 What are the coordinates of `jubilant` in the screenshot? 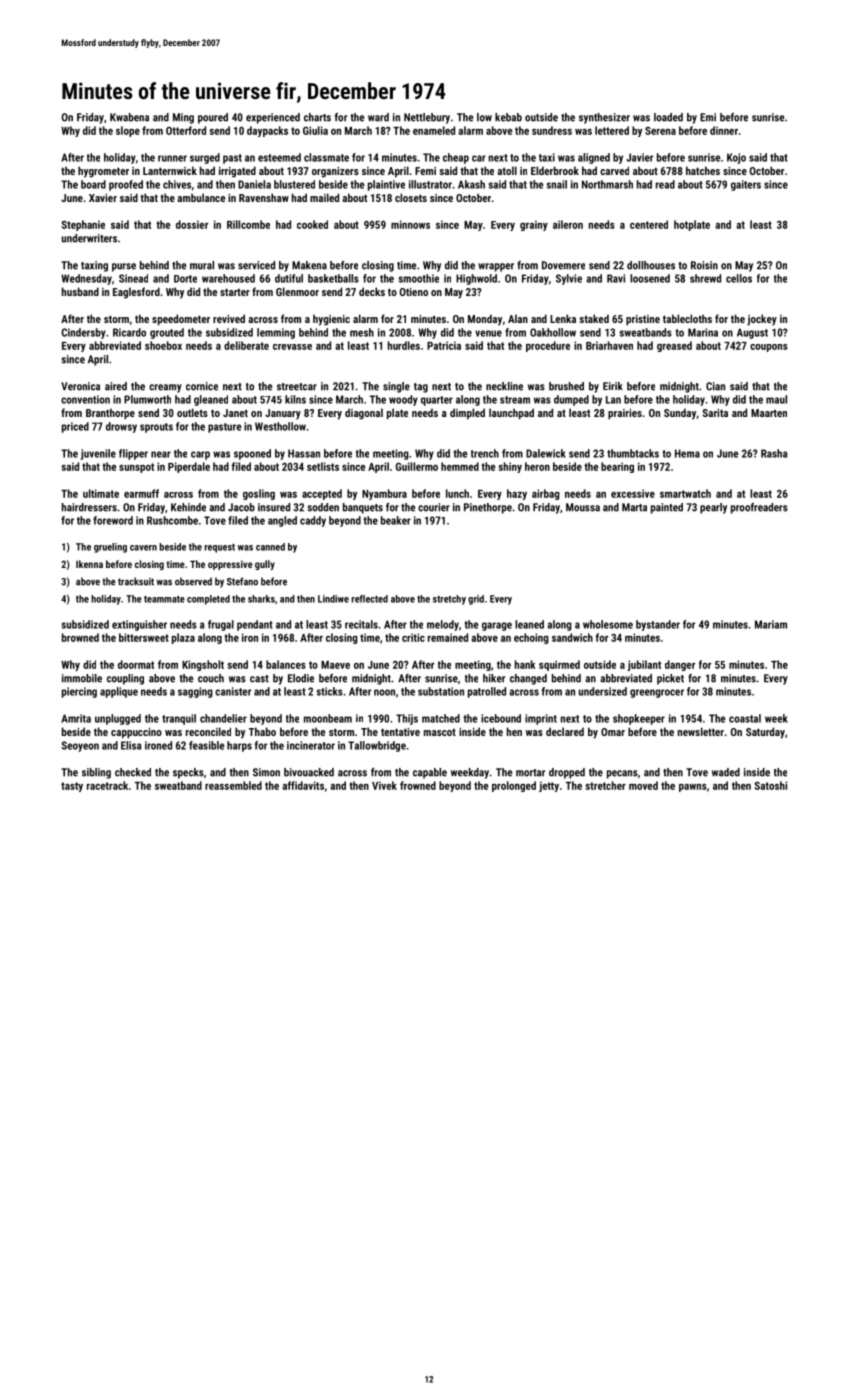 It's located at (644, 665).
